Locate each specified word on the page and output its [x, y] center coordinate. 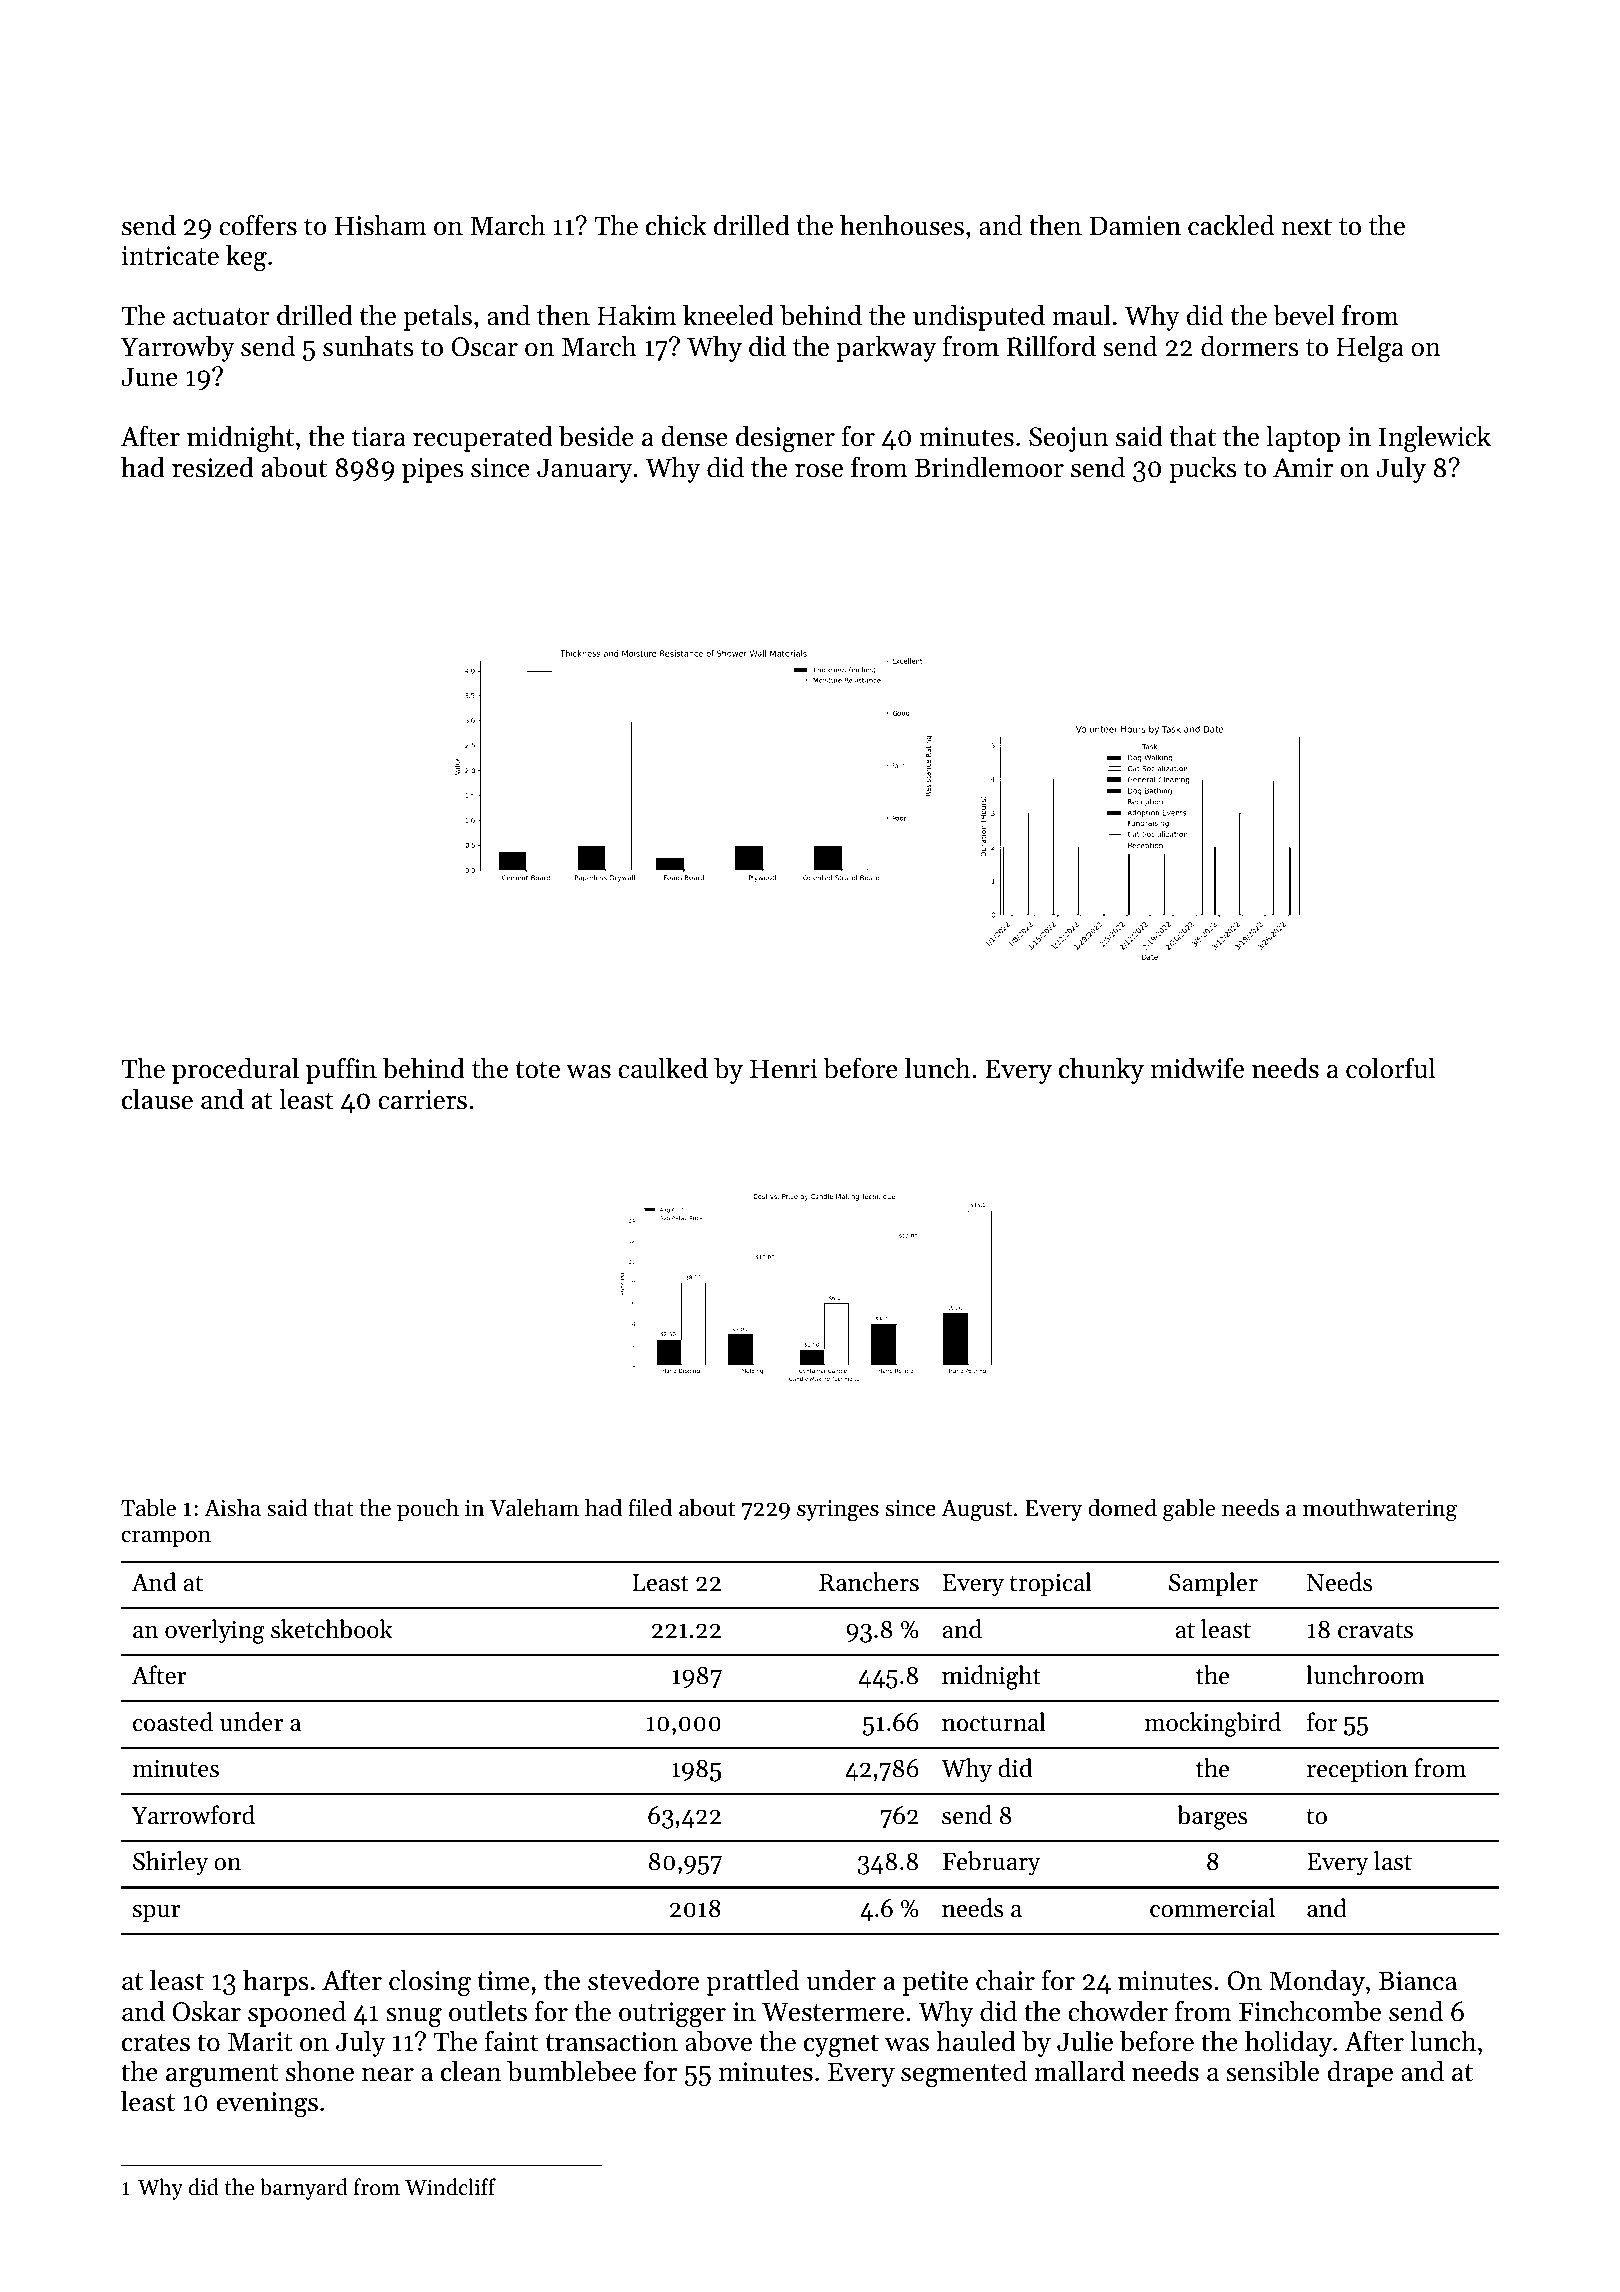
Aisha [232, 1507]
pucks [1203, 470]
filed [650, 1507]
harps [276, 1983]
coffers [258, 225]
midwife [1197, 1068]
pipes [433, 470]
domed [1122, 1507]
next [1307, 227]
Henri [783, 1069]
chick [676, 225]
